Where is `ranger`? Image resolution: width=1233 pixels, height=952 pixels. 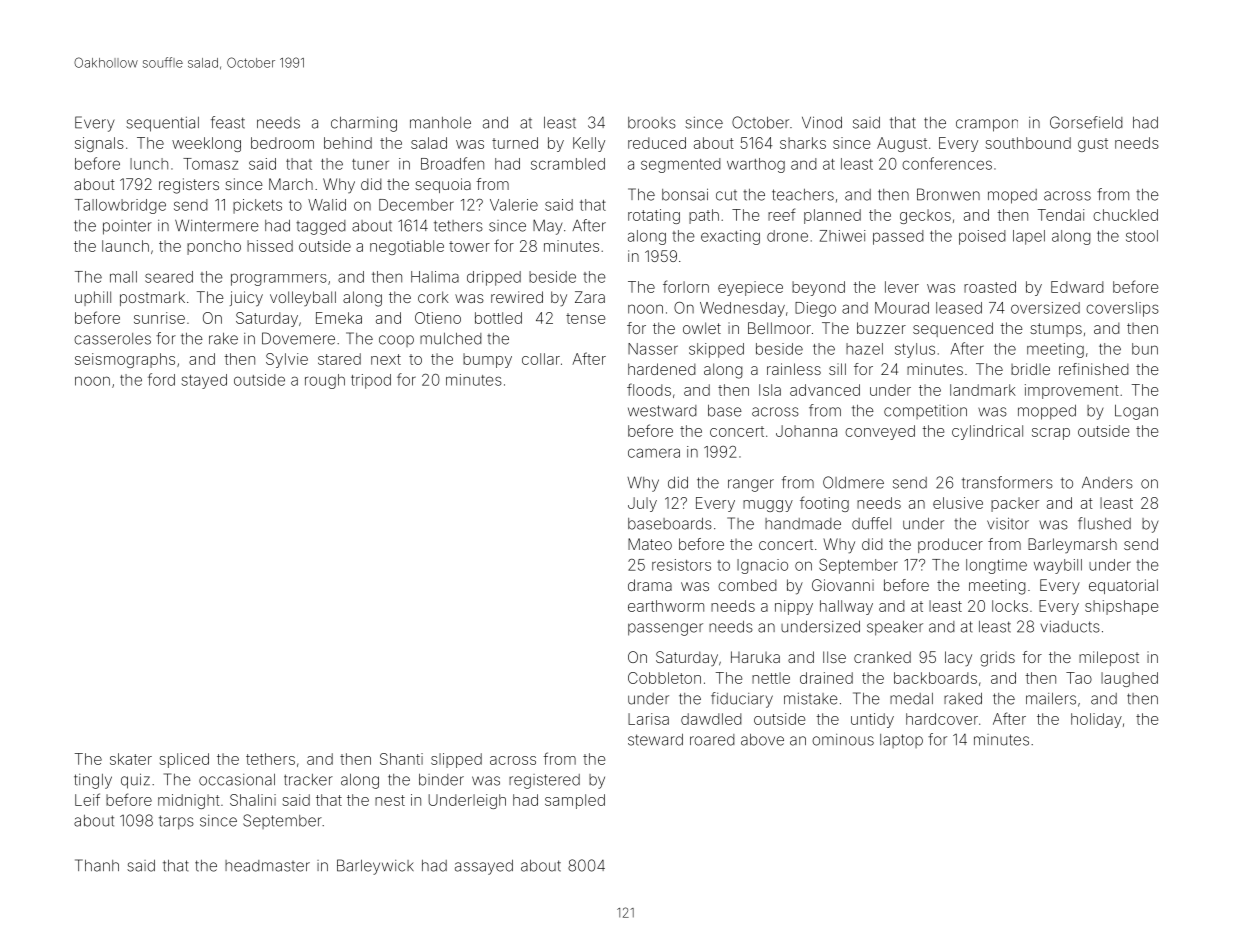 ranger is located at coordinates (751, 485).
